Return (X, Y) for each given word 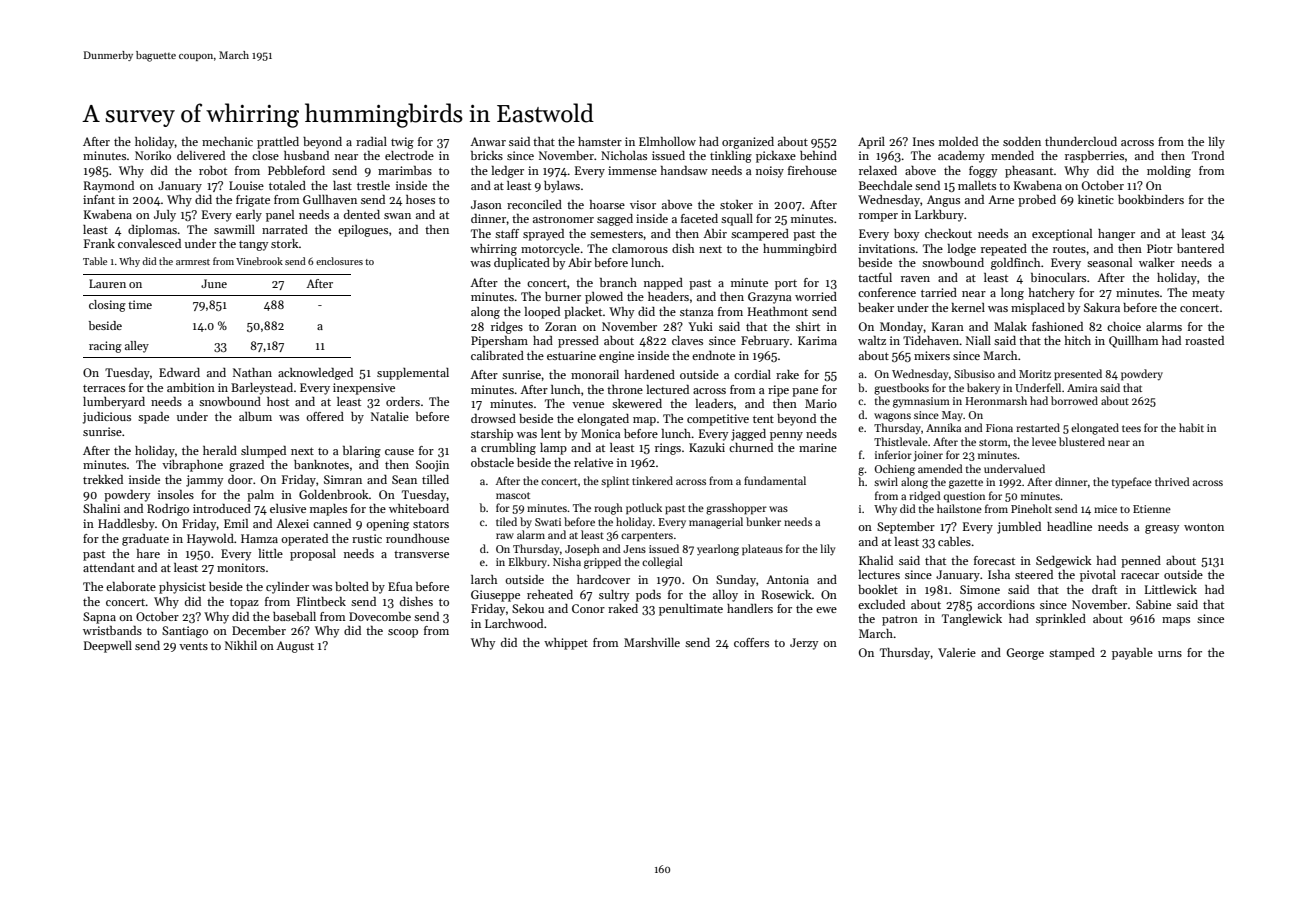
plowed (604, 298)
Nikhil (241, 645)
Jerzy (804, 644)
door (240, 479)
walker (1157, 262)
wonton (1204, 527)
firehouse (812, 170)
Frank (99, 243)
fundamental (775, 480)
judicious (107, 418)
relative (593, 462)
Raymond (109, 187)
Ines (923, 141)
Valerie (957, 652)
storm (993, 442)
